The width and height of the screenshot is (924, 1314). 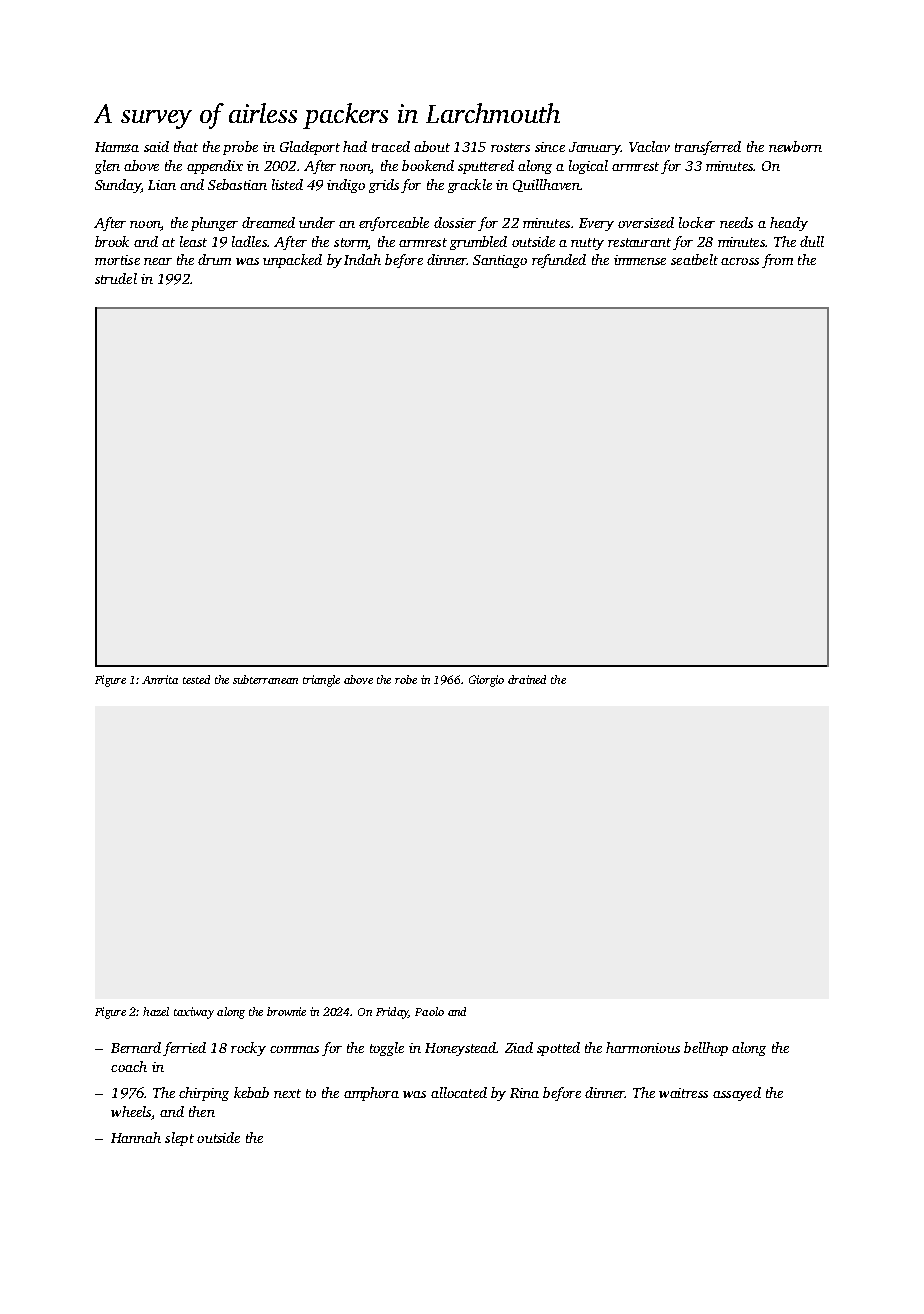 What do you see at coordinates (795, 146) in the screenshot?
I see `newborn` at bounding box center [795, 146].
